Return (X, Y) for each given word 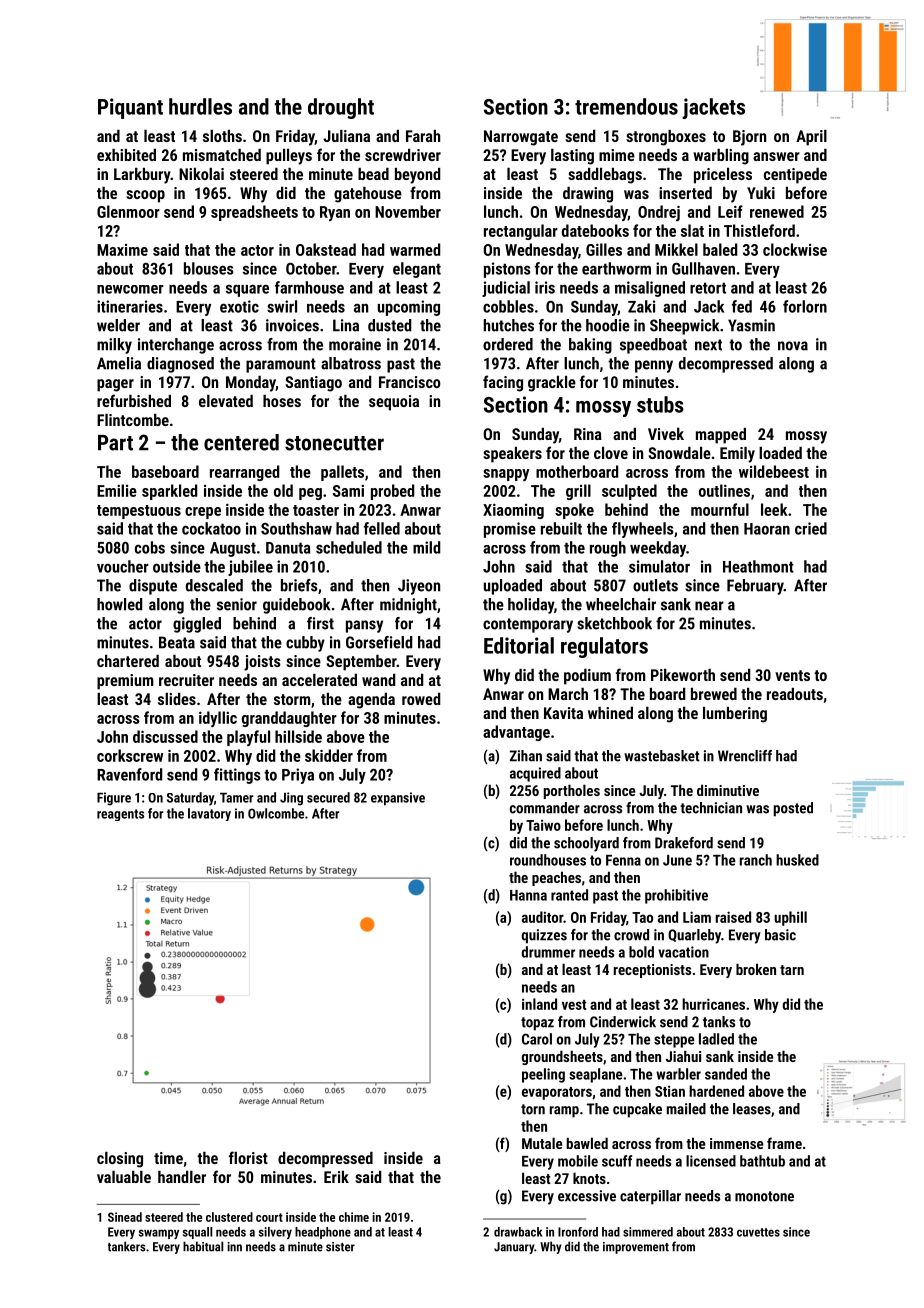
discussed (165, 736)
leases (752, 1109)
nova (793, 346)
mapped (721, 436)
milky (114, 346)
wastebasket (662, 756)
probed (392, 492)
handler (182, 1177)
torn (533, 1109)
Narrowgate (521, 138)
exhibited (126, 155)
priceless (723, 176)
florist (248, 1157)
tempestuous (139, 512)
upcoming (409, 308)
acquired (535, 774)
